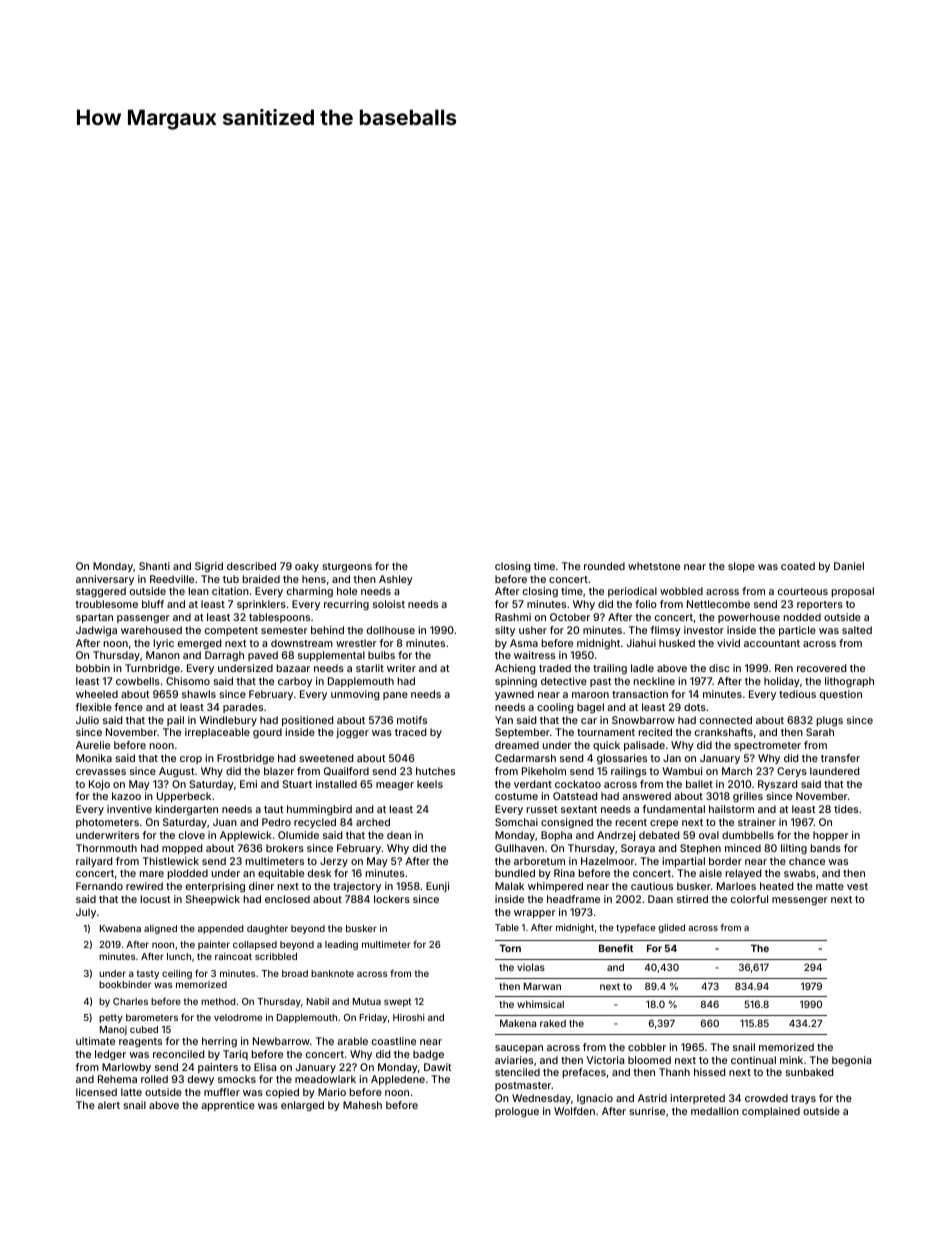  Describe the element at coordinates (647, 1111) in the page. I see `sunrise` at that location.
